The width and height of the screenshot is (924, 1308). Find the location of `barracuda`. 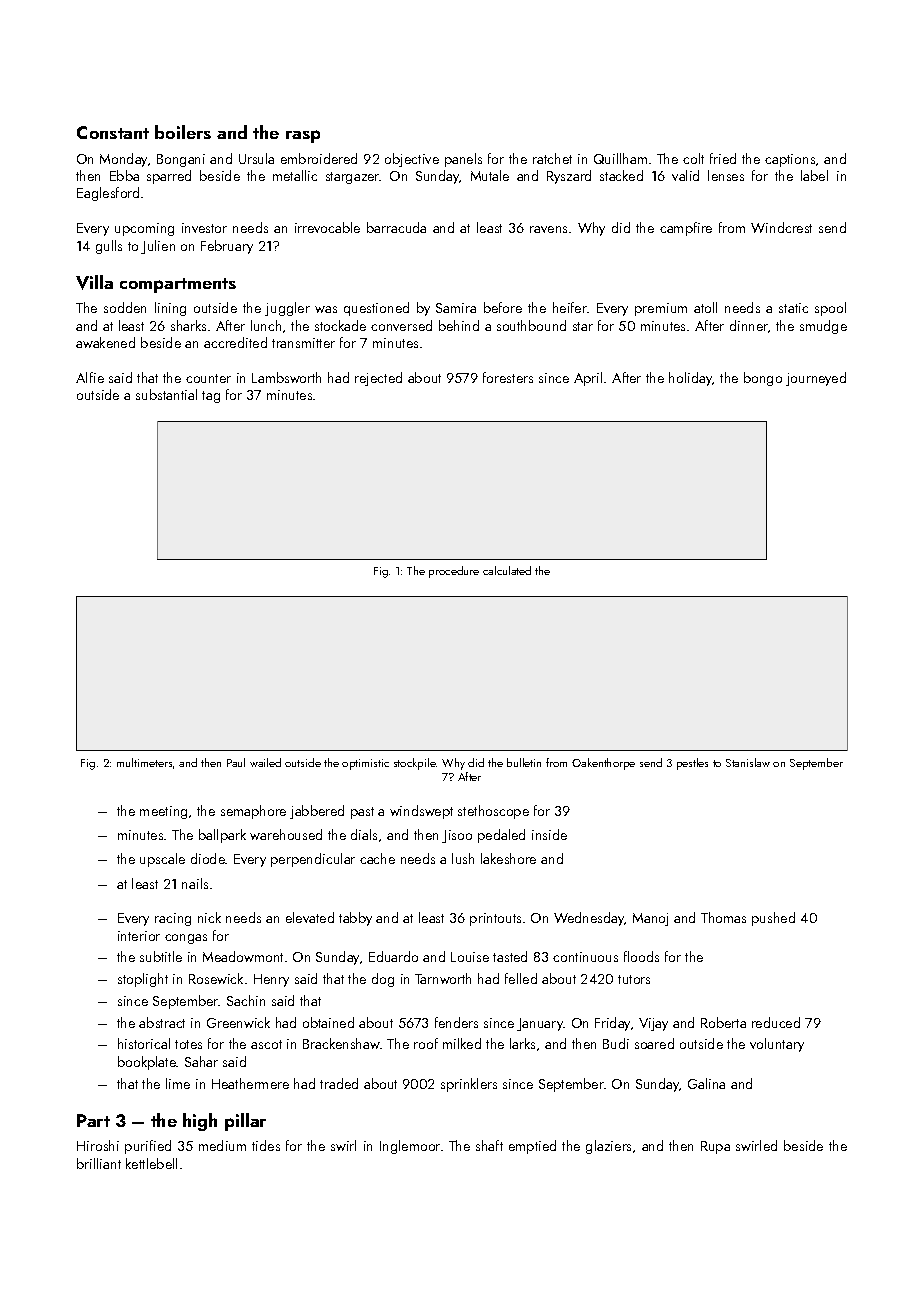

barracuda is located at coordinates (396, 227).
